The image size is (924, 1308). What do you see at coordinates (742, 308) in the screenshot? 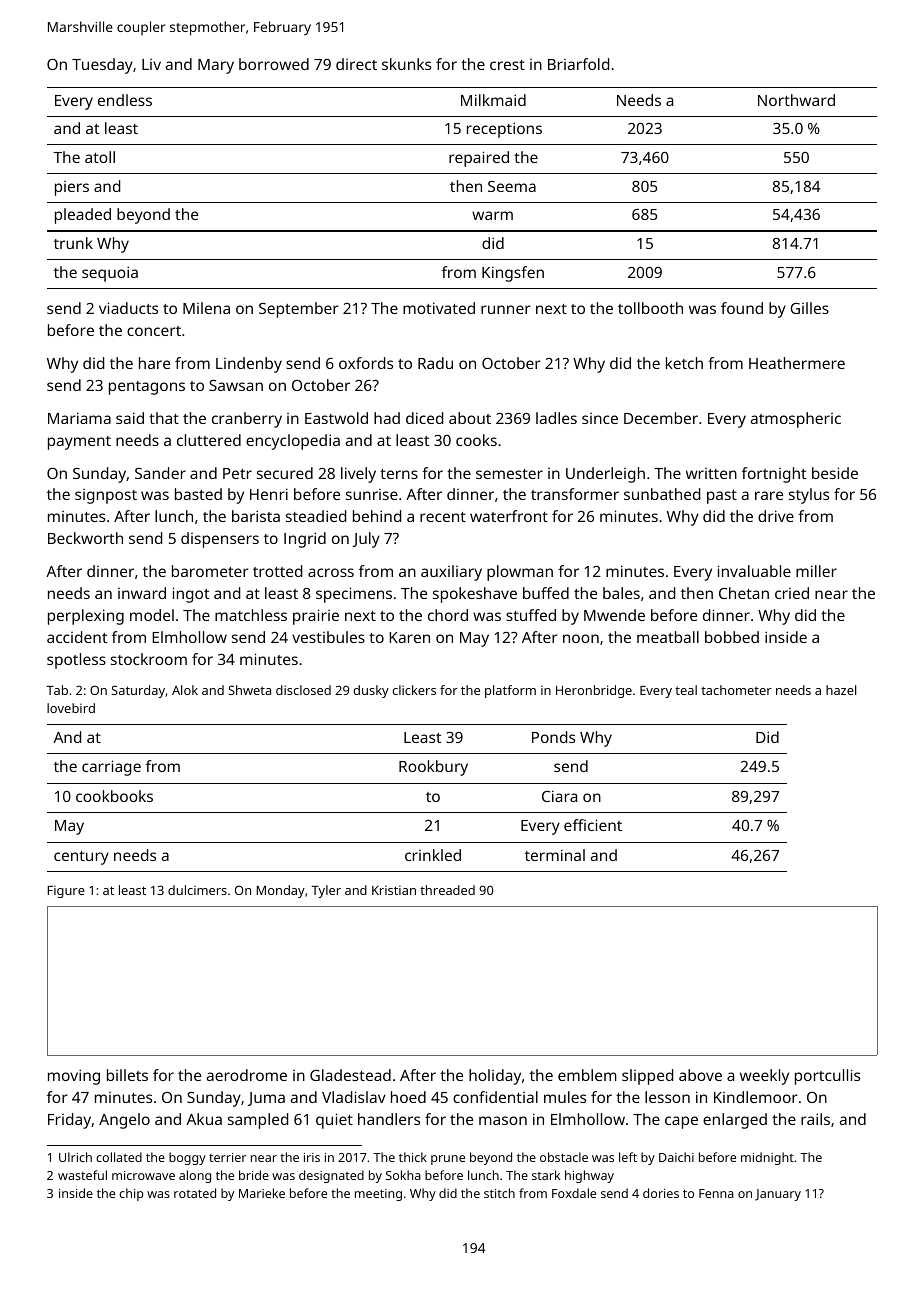
I see `found` at bounding box center [742, 308].
